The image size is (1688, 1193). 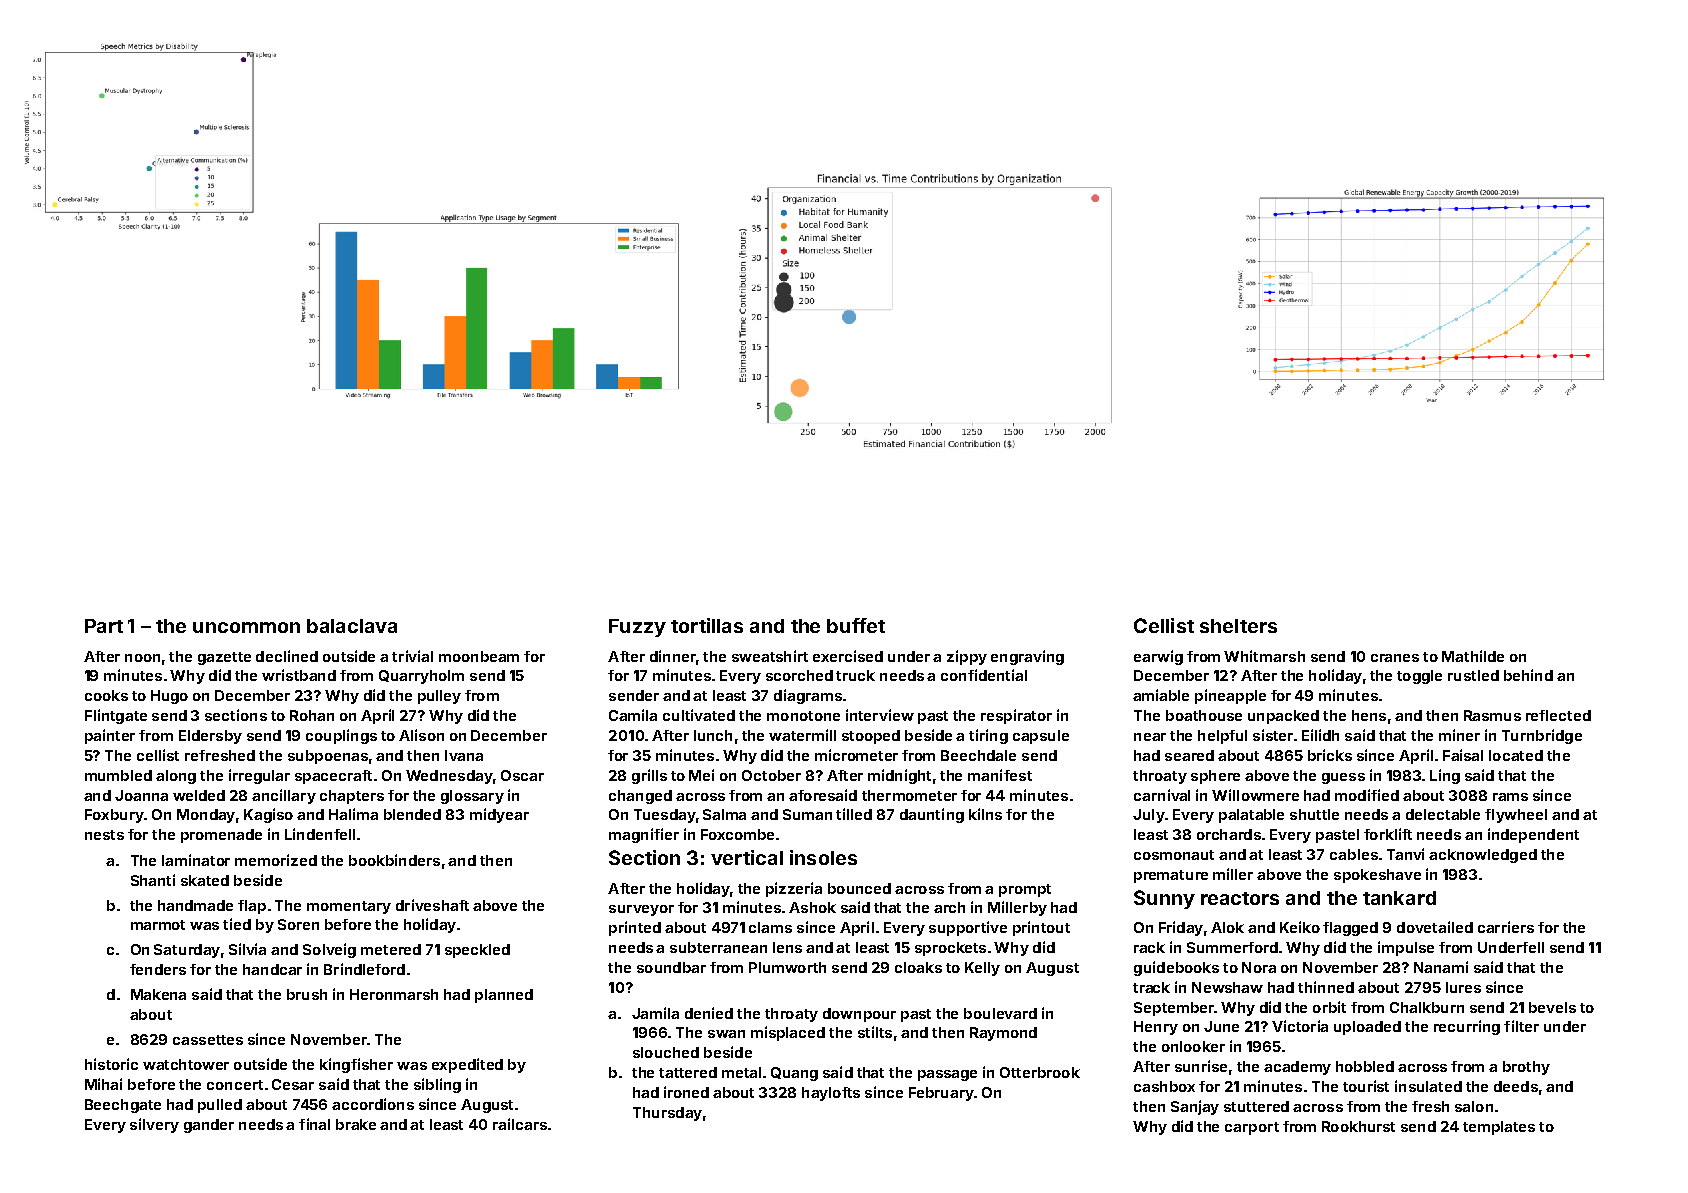 What do you see at coordinates (1264, 656) in the screenshot?
I see `Whitmarsh` at bounding box center [1264, 656].
